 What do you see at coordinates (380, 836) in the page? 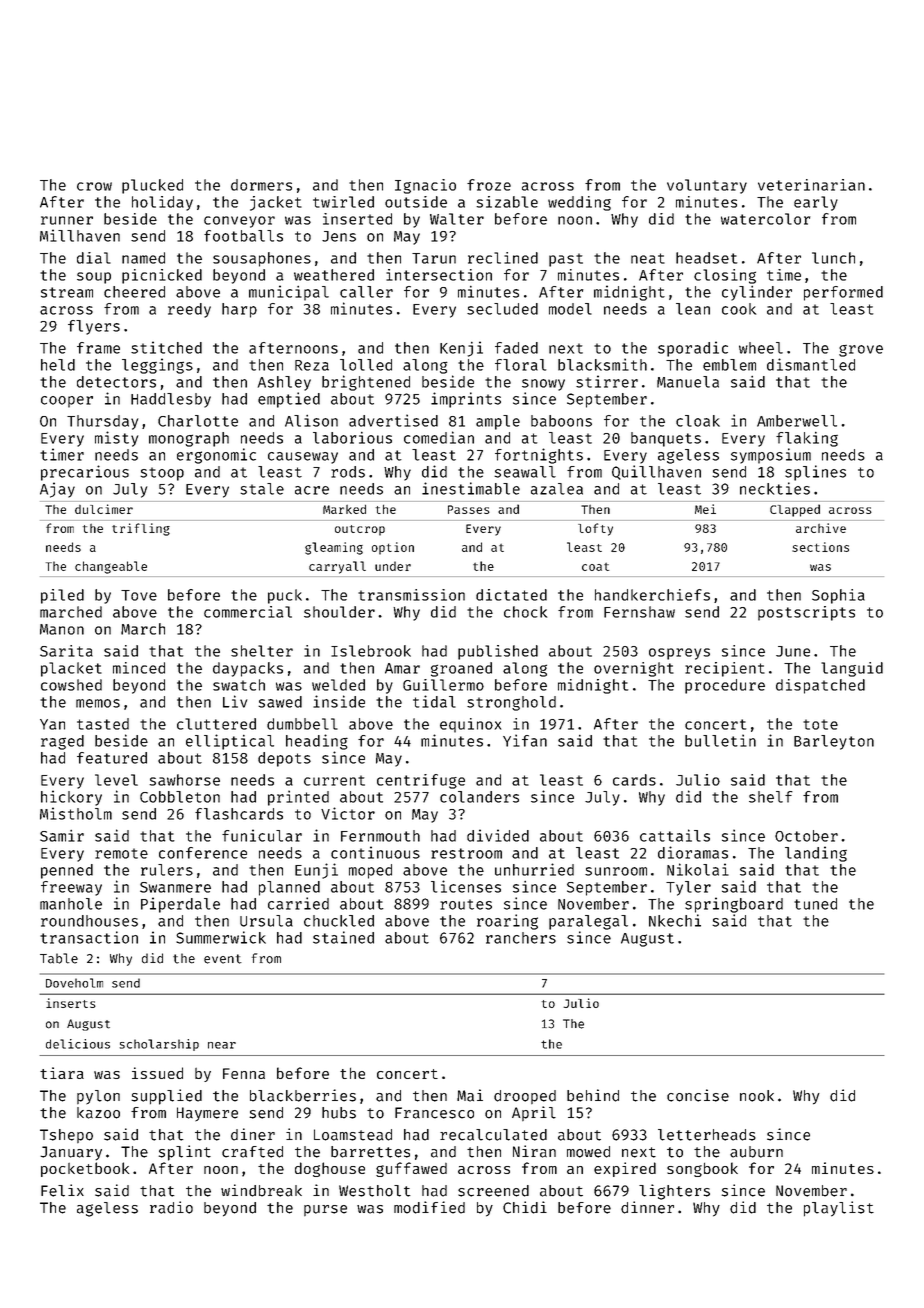
I see `Fernmouth` at bounding box center [380, 836].
